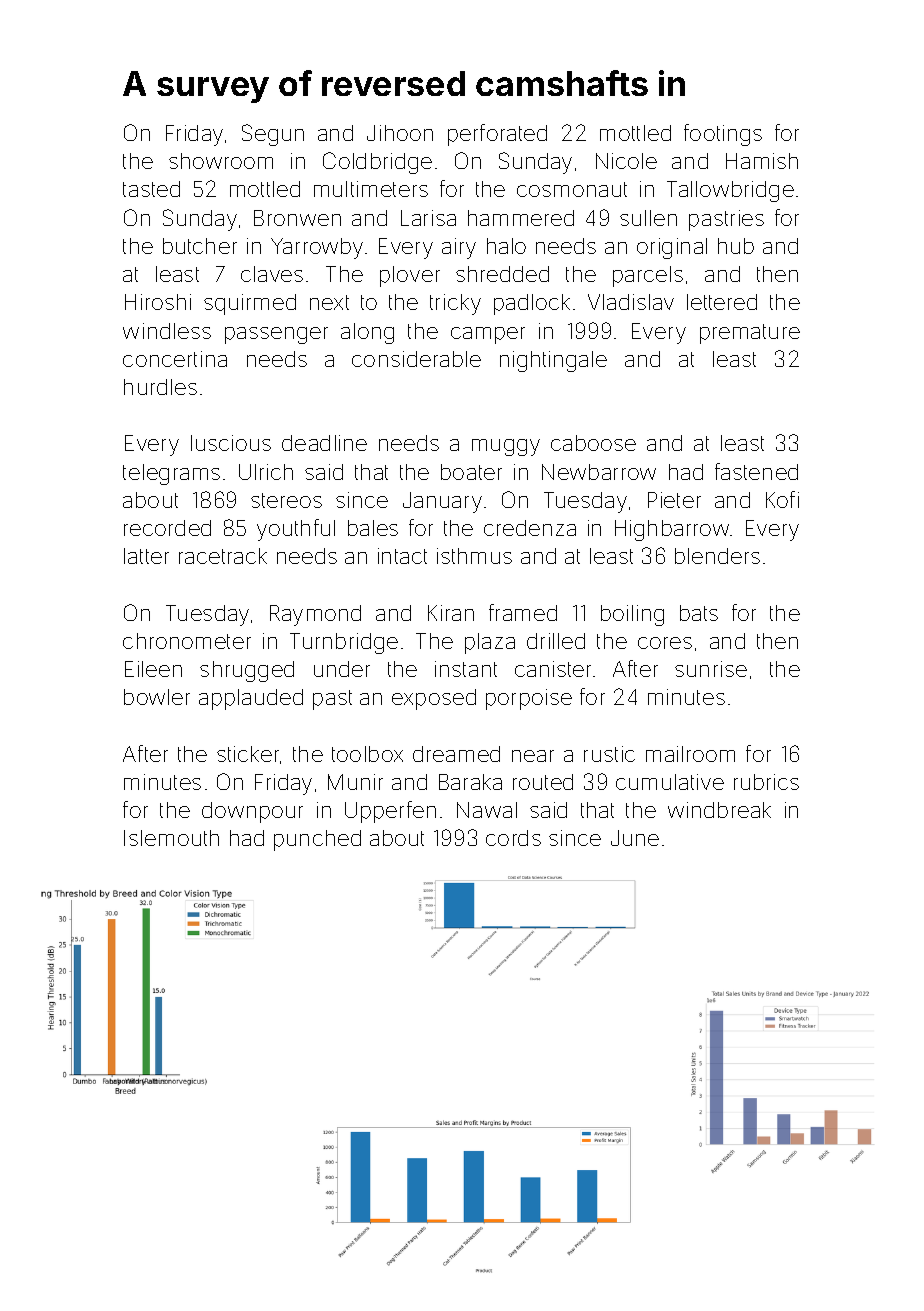 This screenshot has height=1311, width=924. I want to click on blenders, so click(717, 556).
